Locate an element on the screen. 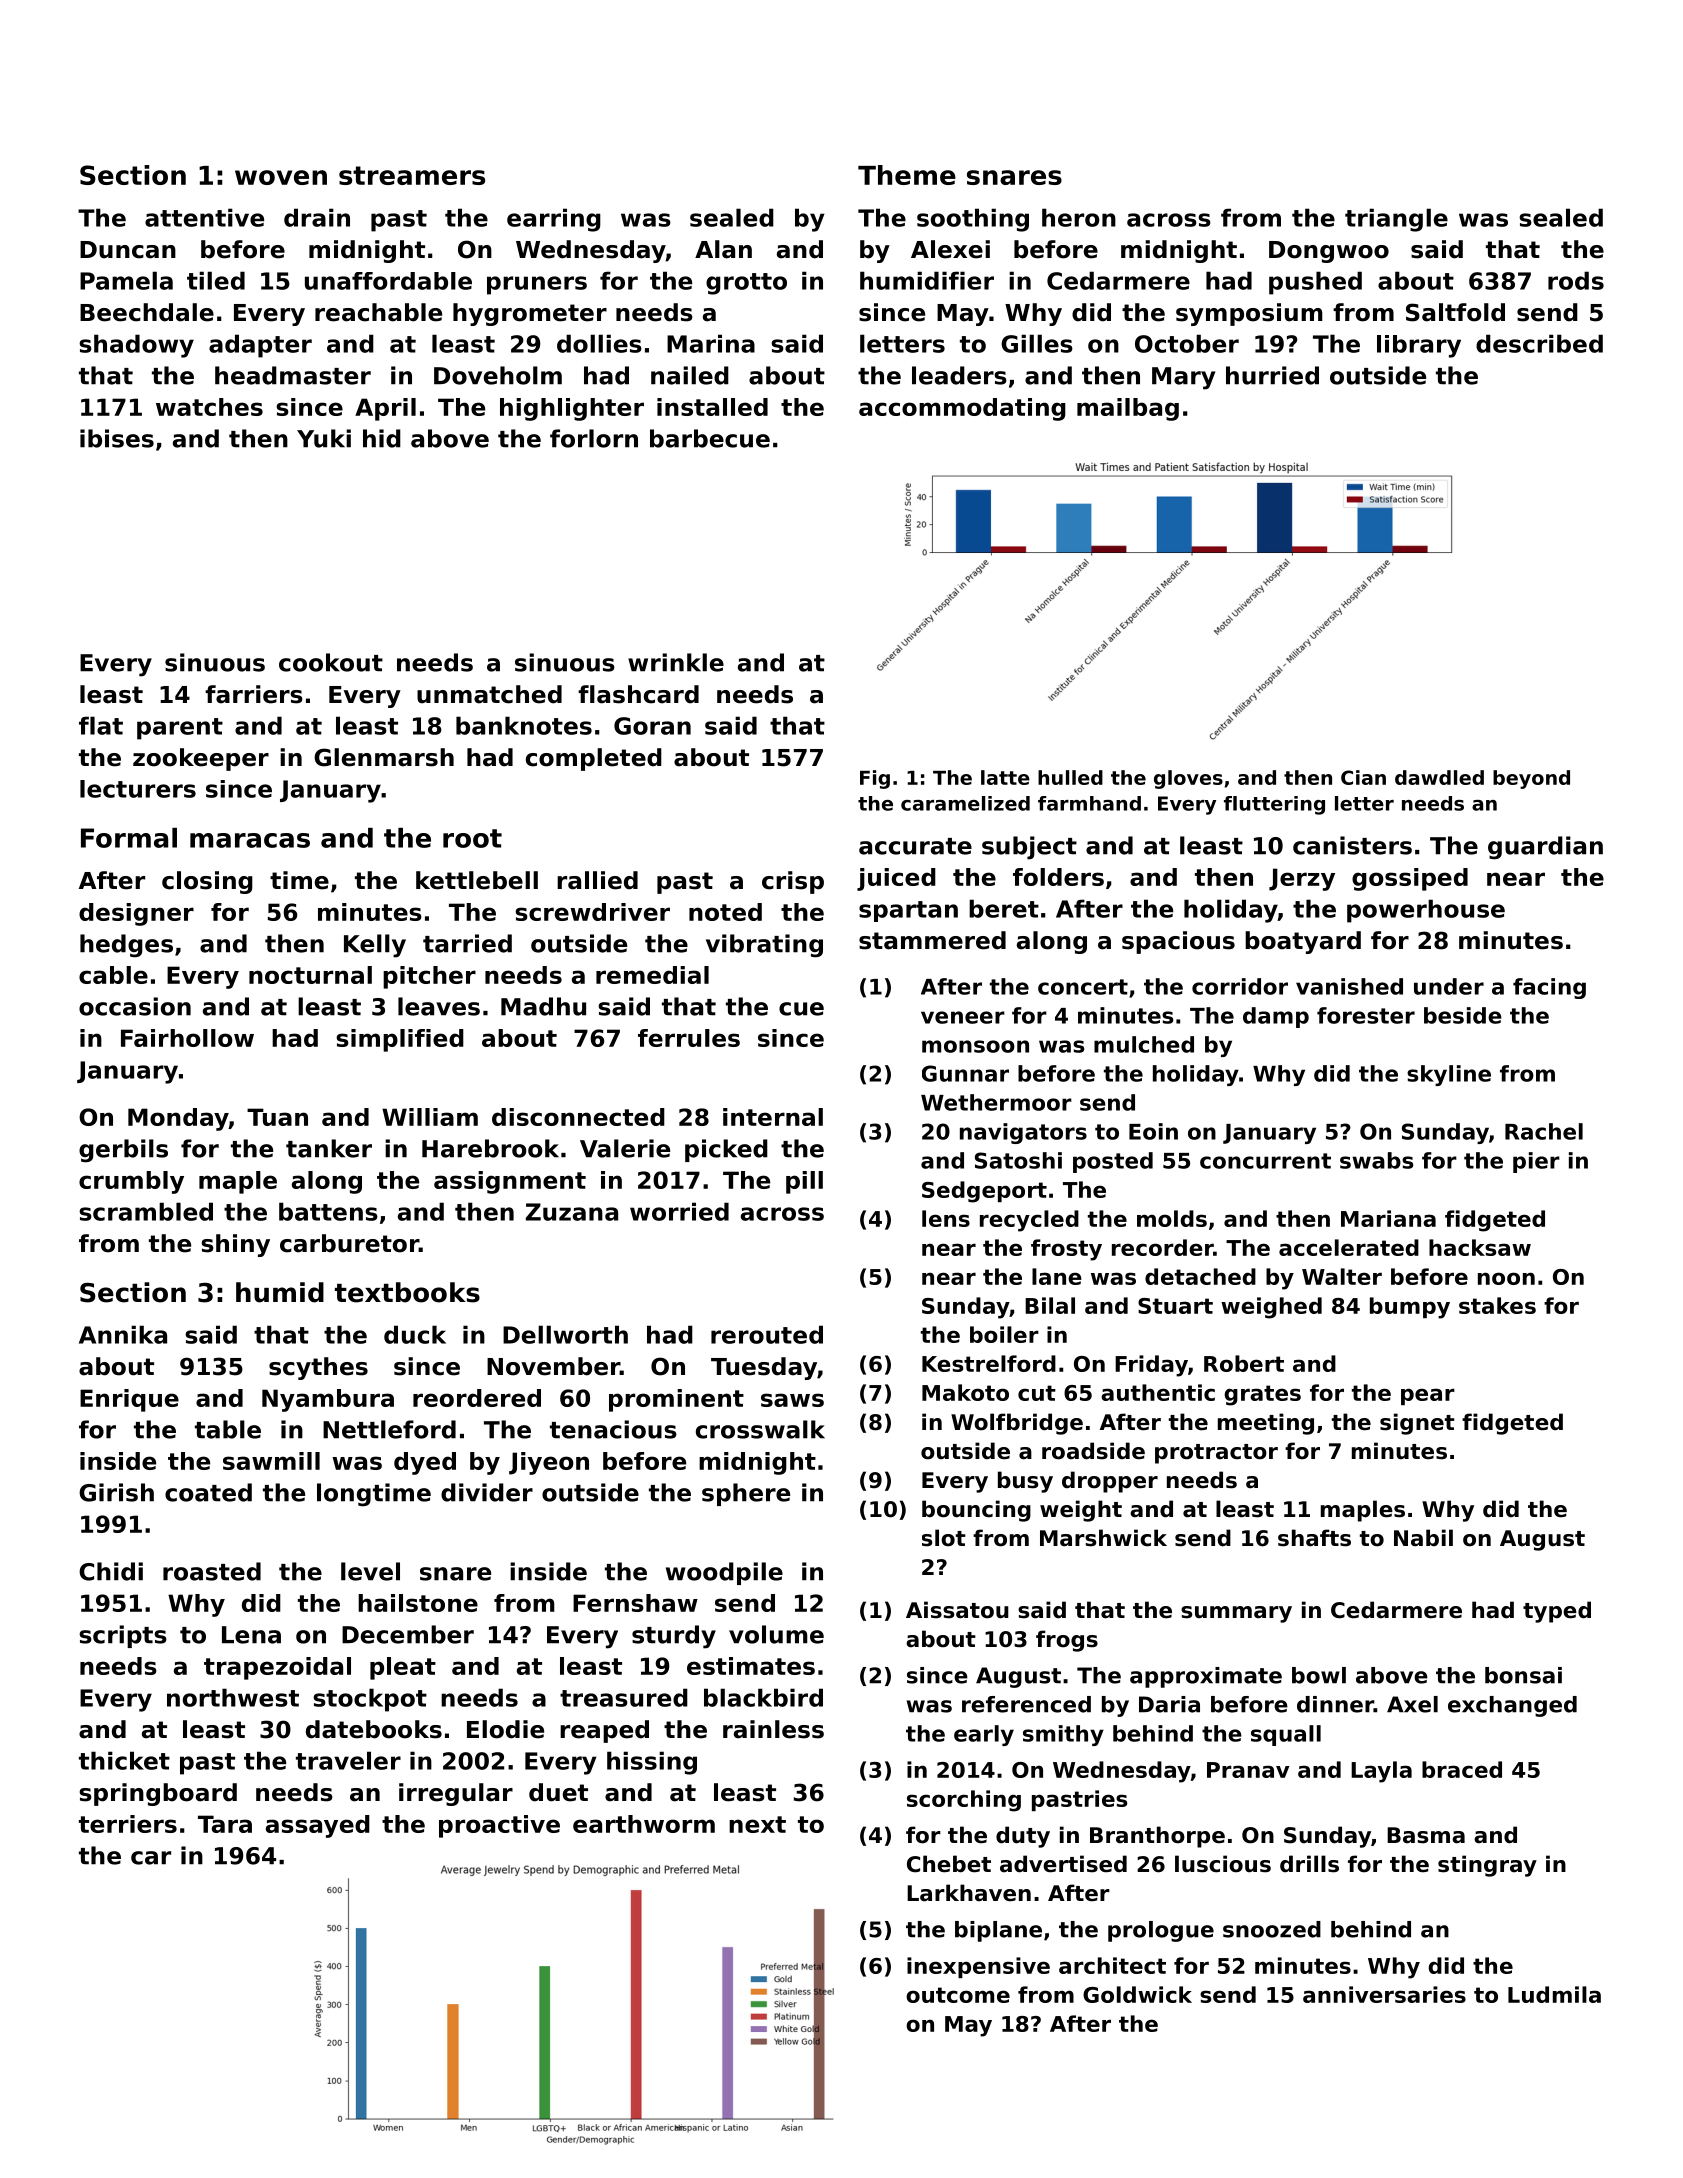 The width and height of the screenshot is (1683, 2178). assignment is located at coordinates (510, 1182).
